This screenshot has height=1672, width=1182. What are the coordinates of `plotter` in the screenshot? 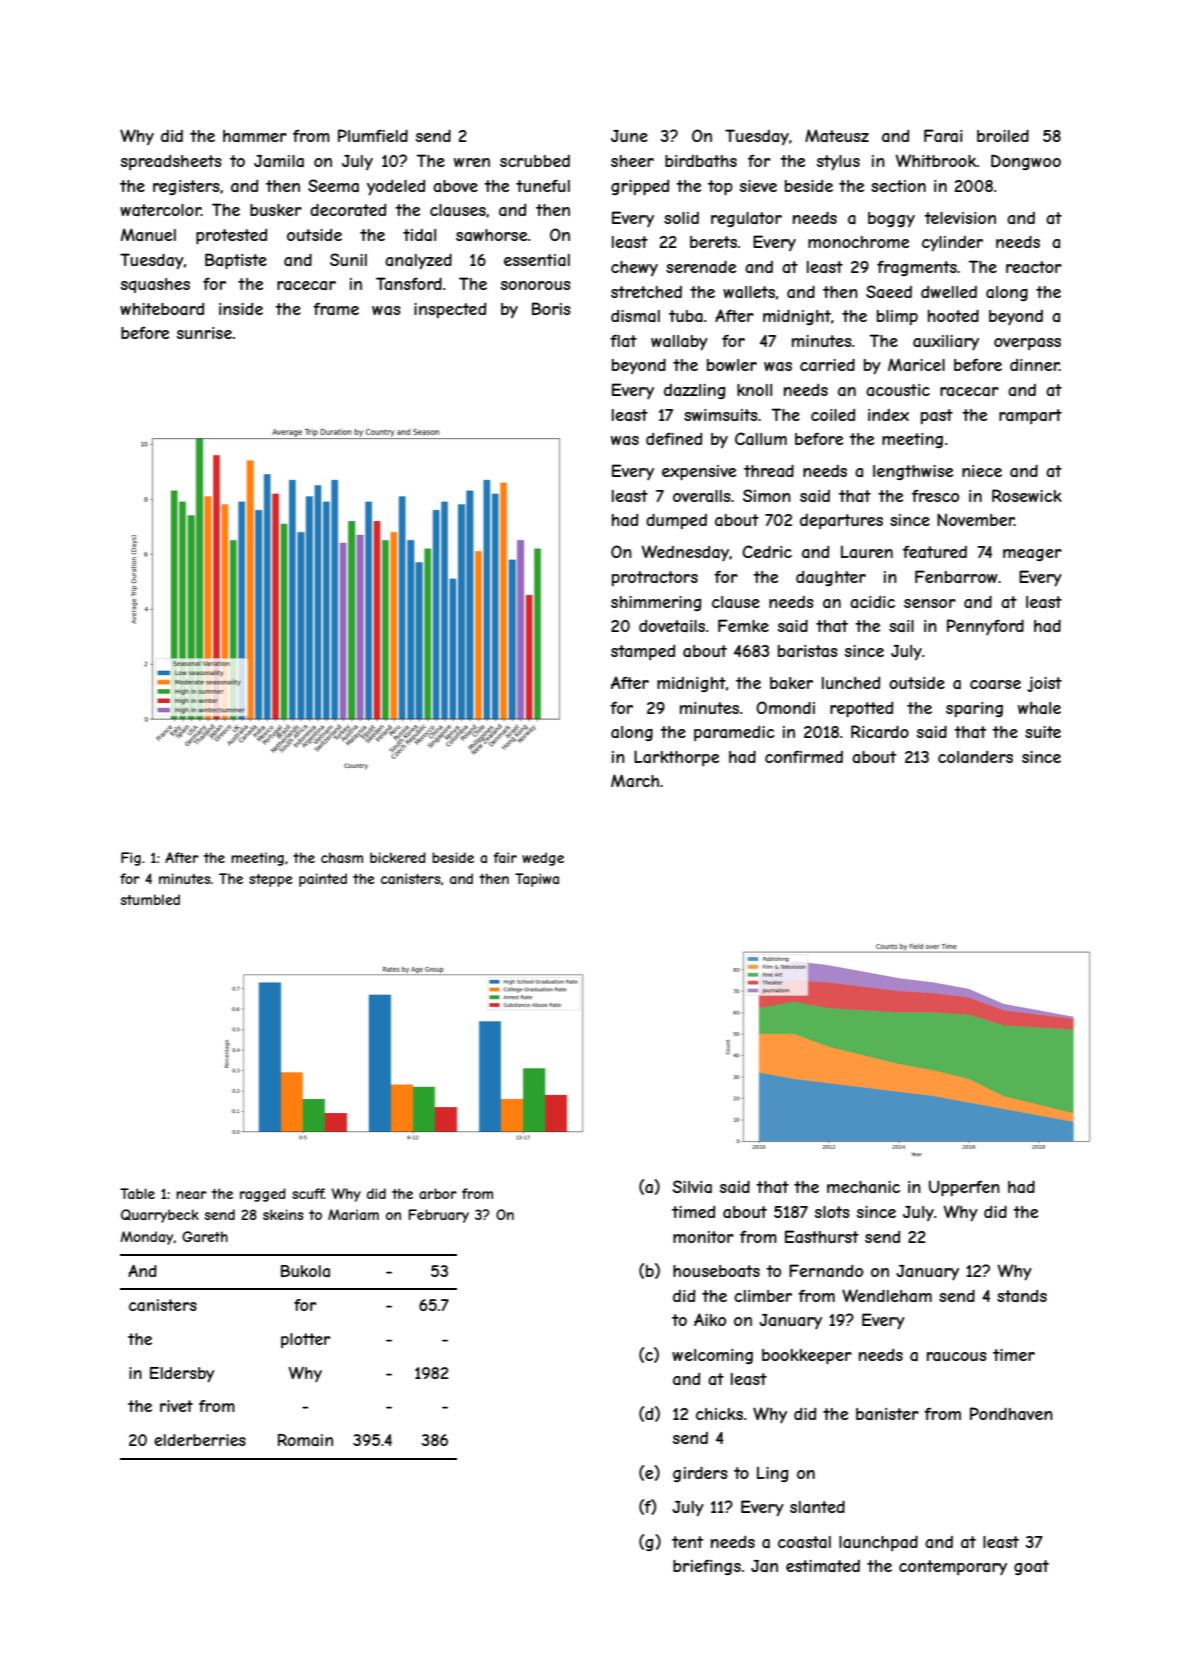 It's located at (305, 1340).
